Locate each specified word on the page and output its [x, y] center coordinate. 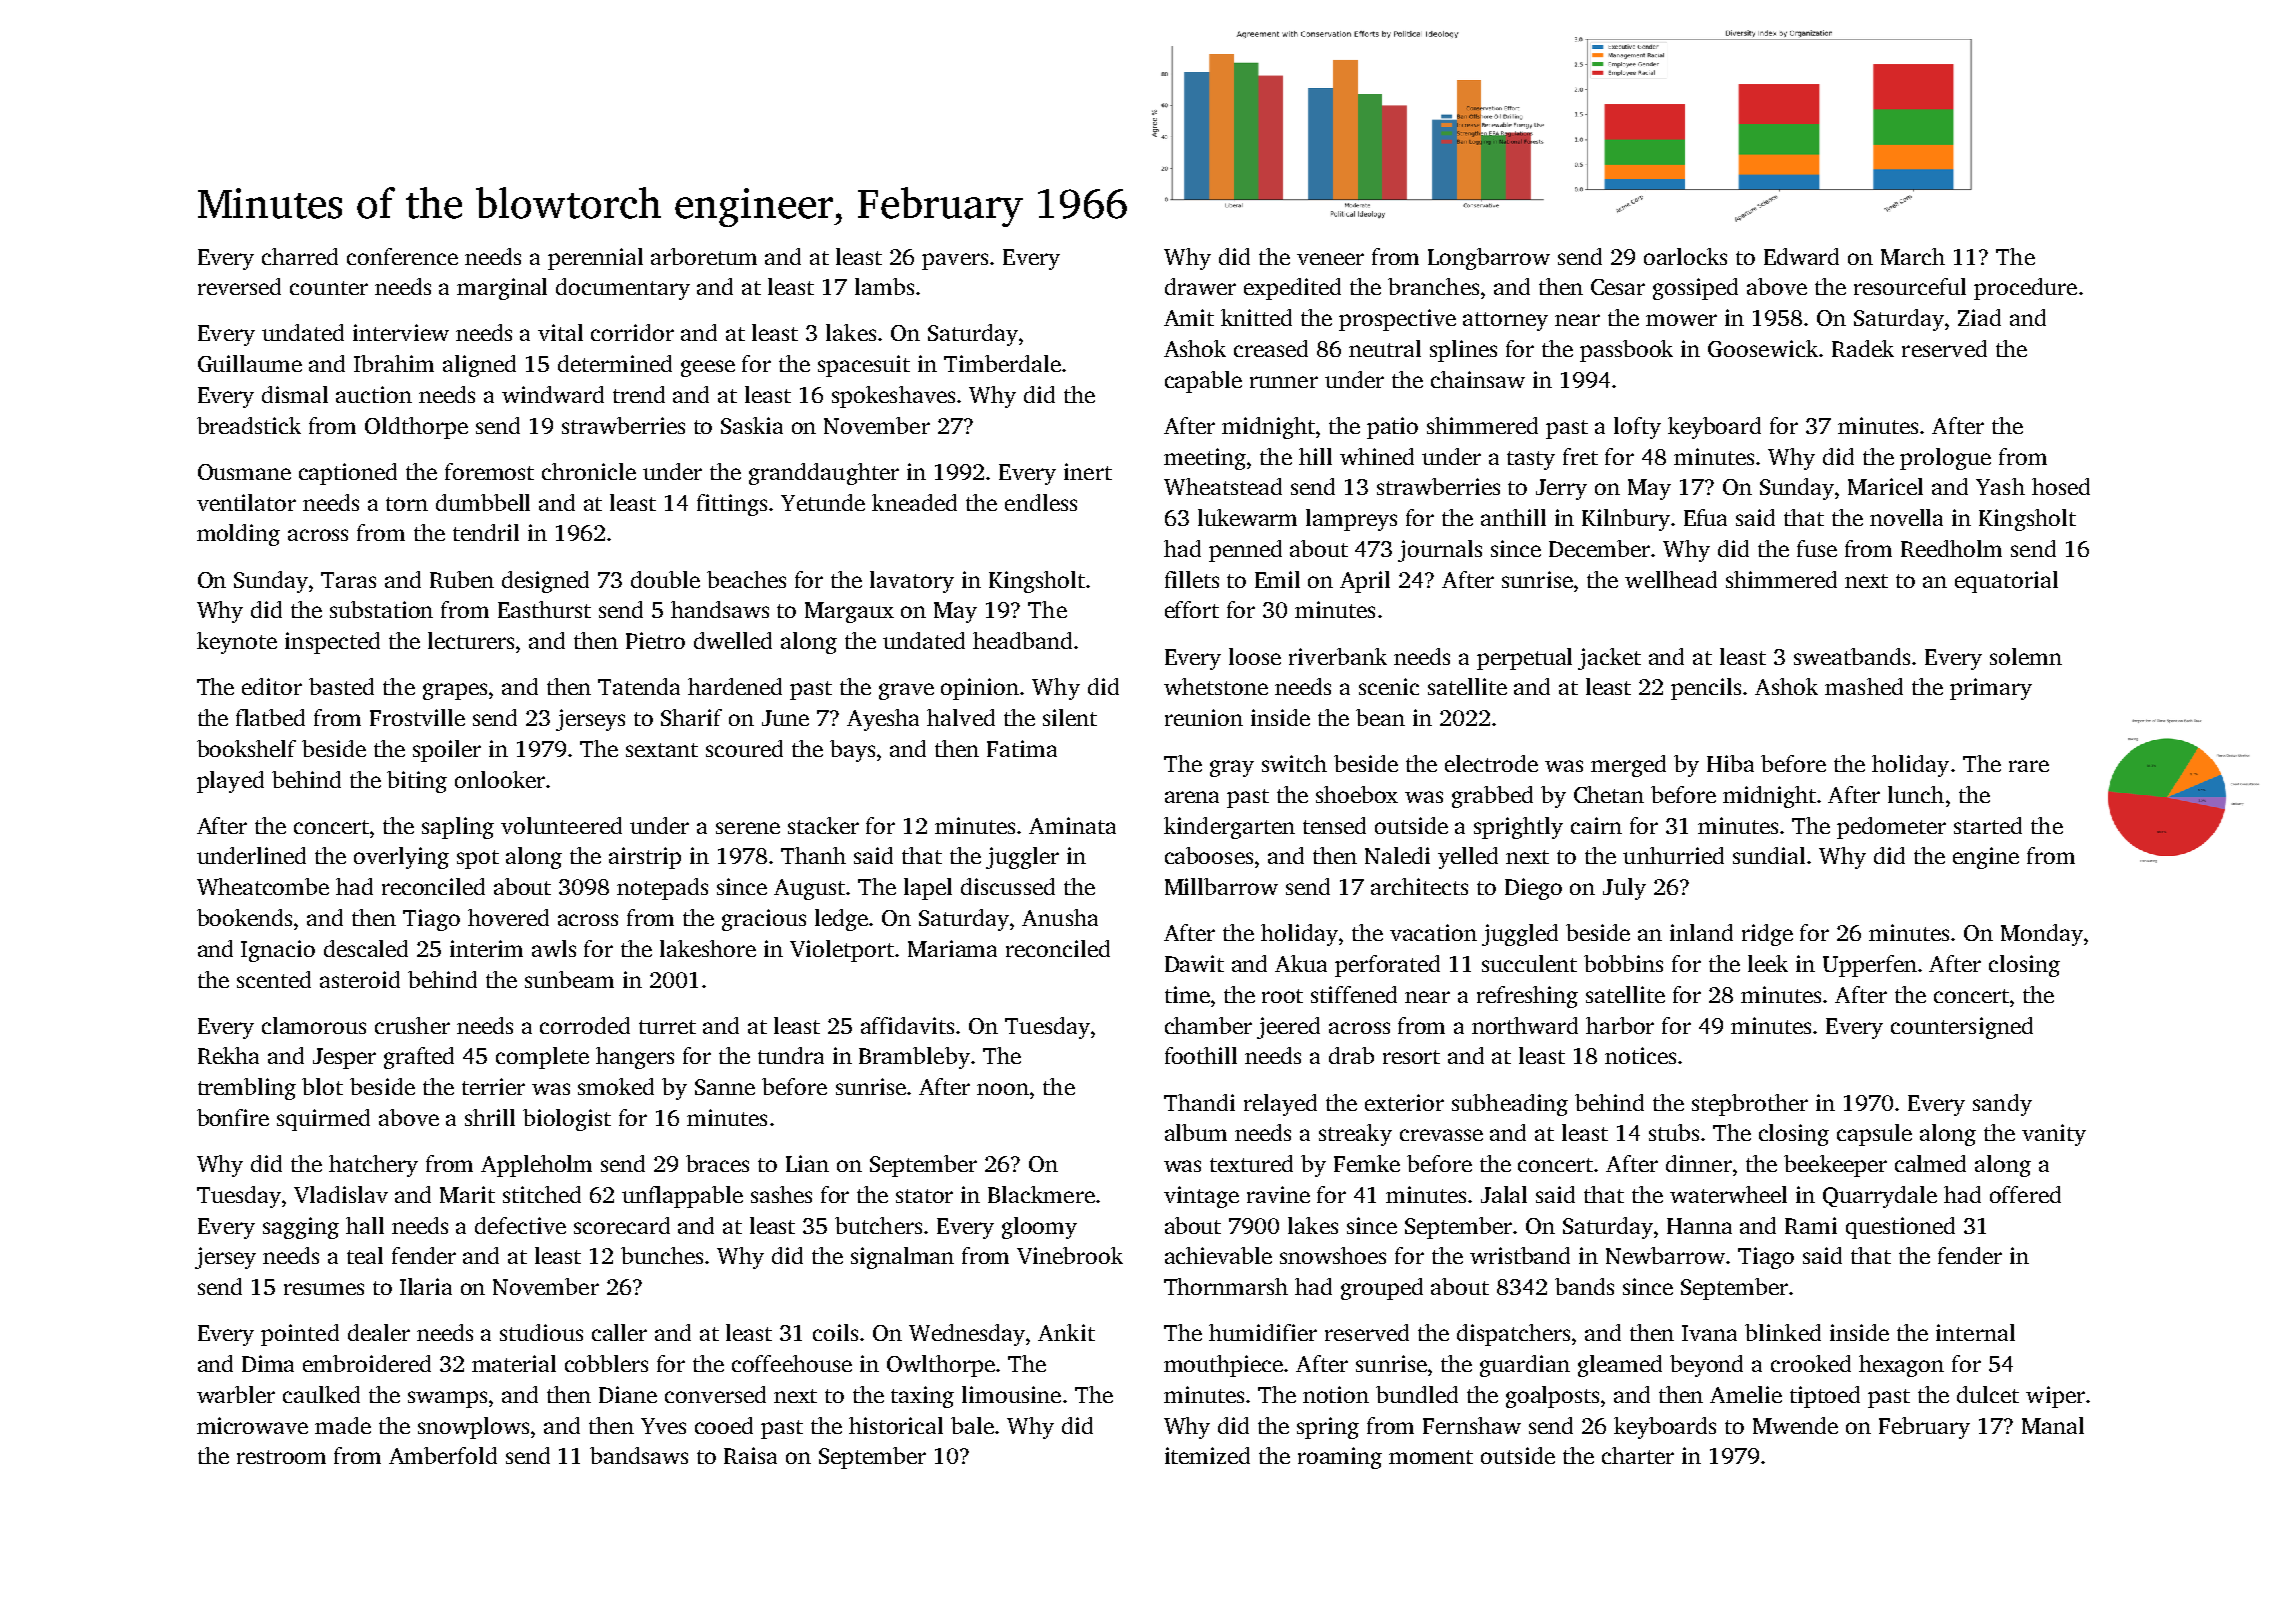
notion [1336, 1394]
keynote [237, 643]
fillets [1192, 579]
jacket [1609, 659]
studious [541, 1332]
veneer [1330, 259]
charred [300, 256]
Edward [1801, 256]
